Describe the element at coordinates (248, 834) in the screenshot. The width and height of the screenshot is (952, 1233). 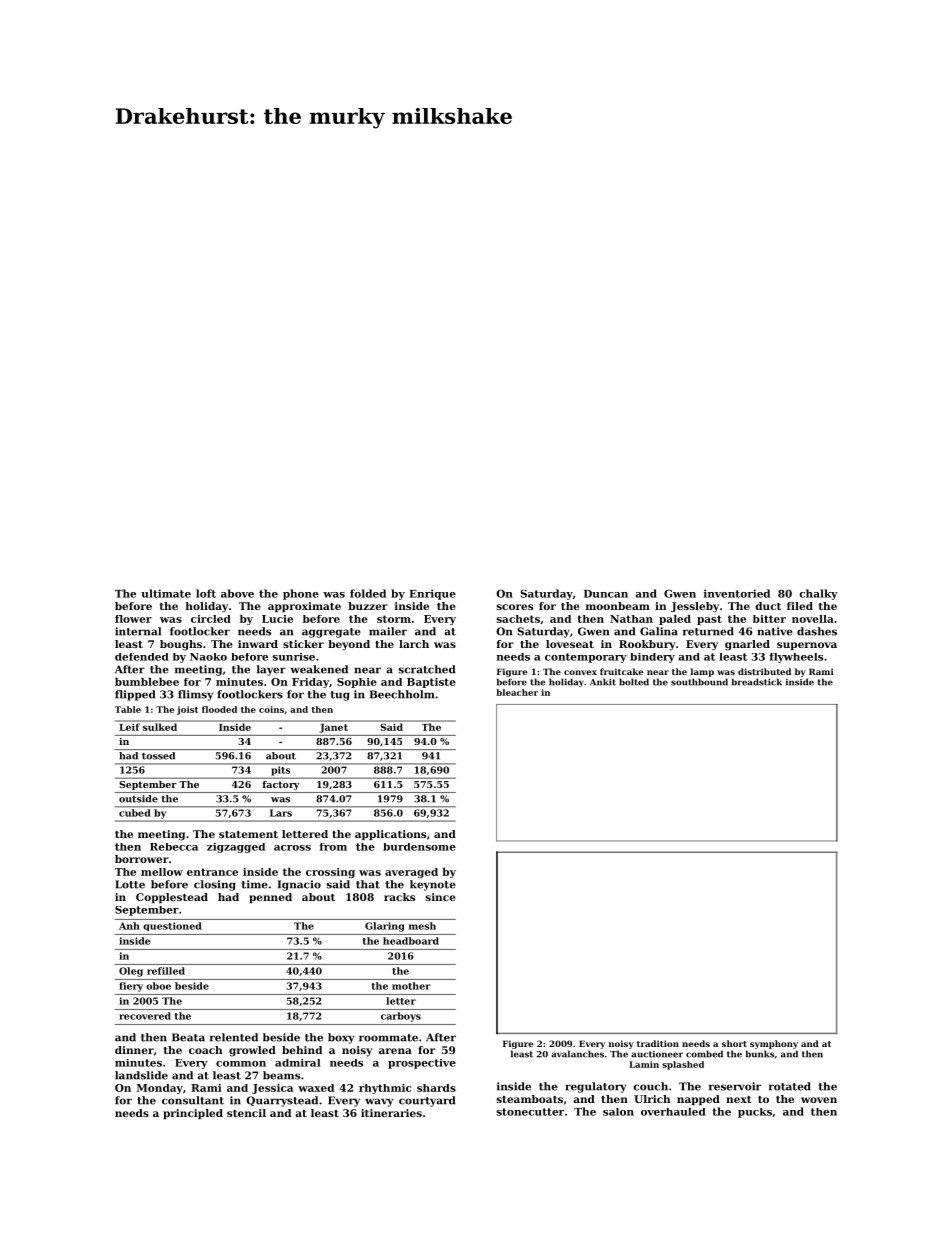
I see `statement` at that location.
